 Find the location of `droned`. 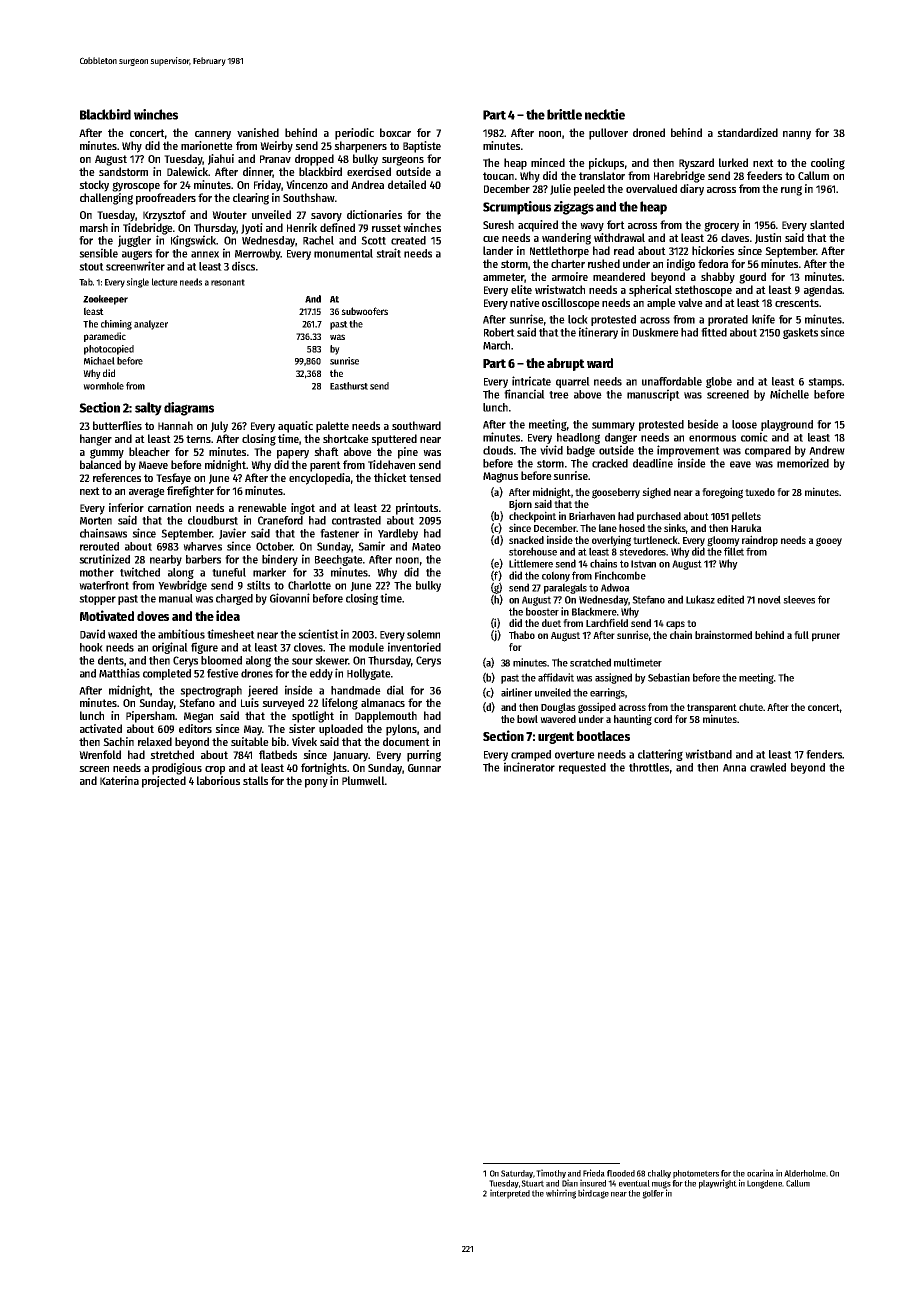

droned is located at coordinates (649, 132).
